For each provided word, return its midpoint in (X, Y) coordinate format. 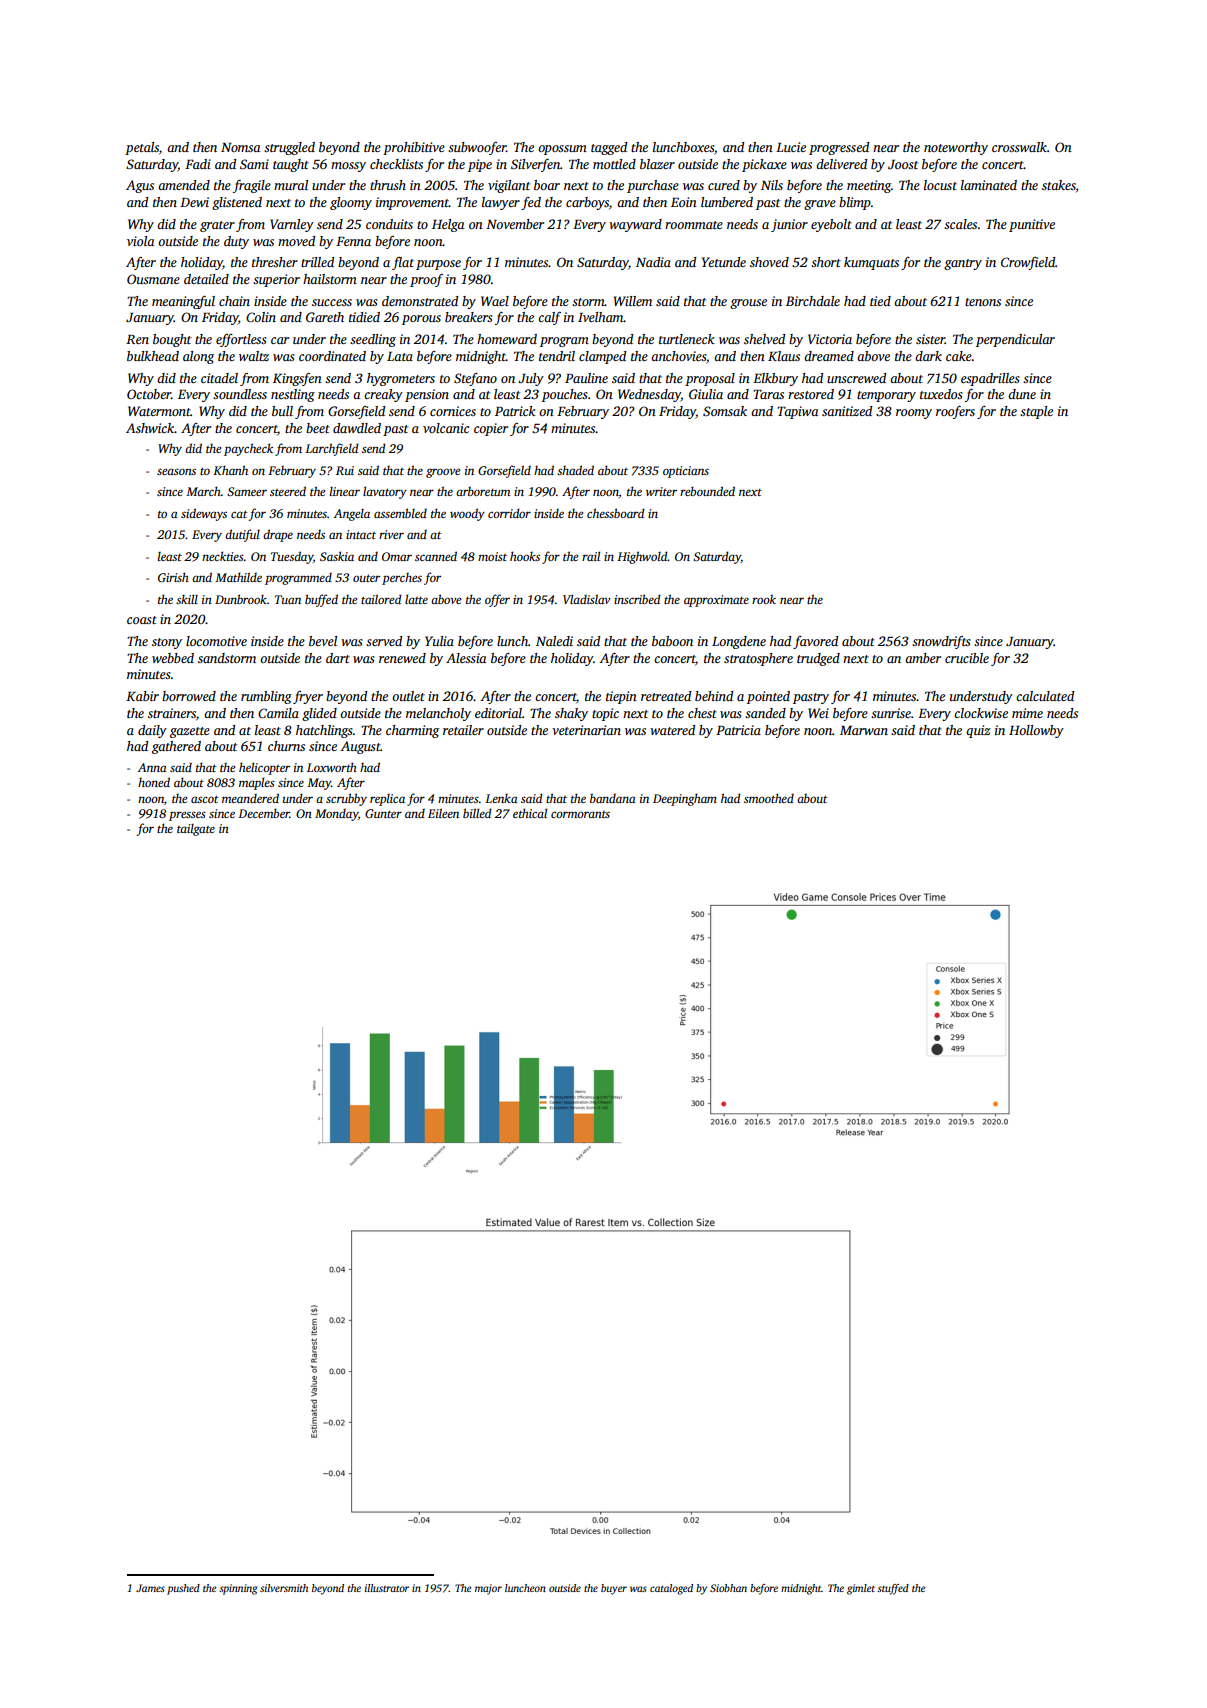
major (488, 1589)
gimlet (861, 1589)
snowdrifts (941, 642)
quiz (978, 731)
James (150, 1588)
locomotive (216, 641)
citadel (219, 378)
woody (467, 514)
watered (672, 730)
